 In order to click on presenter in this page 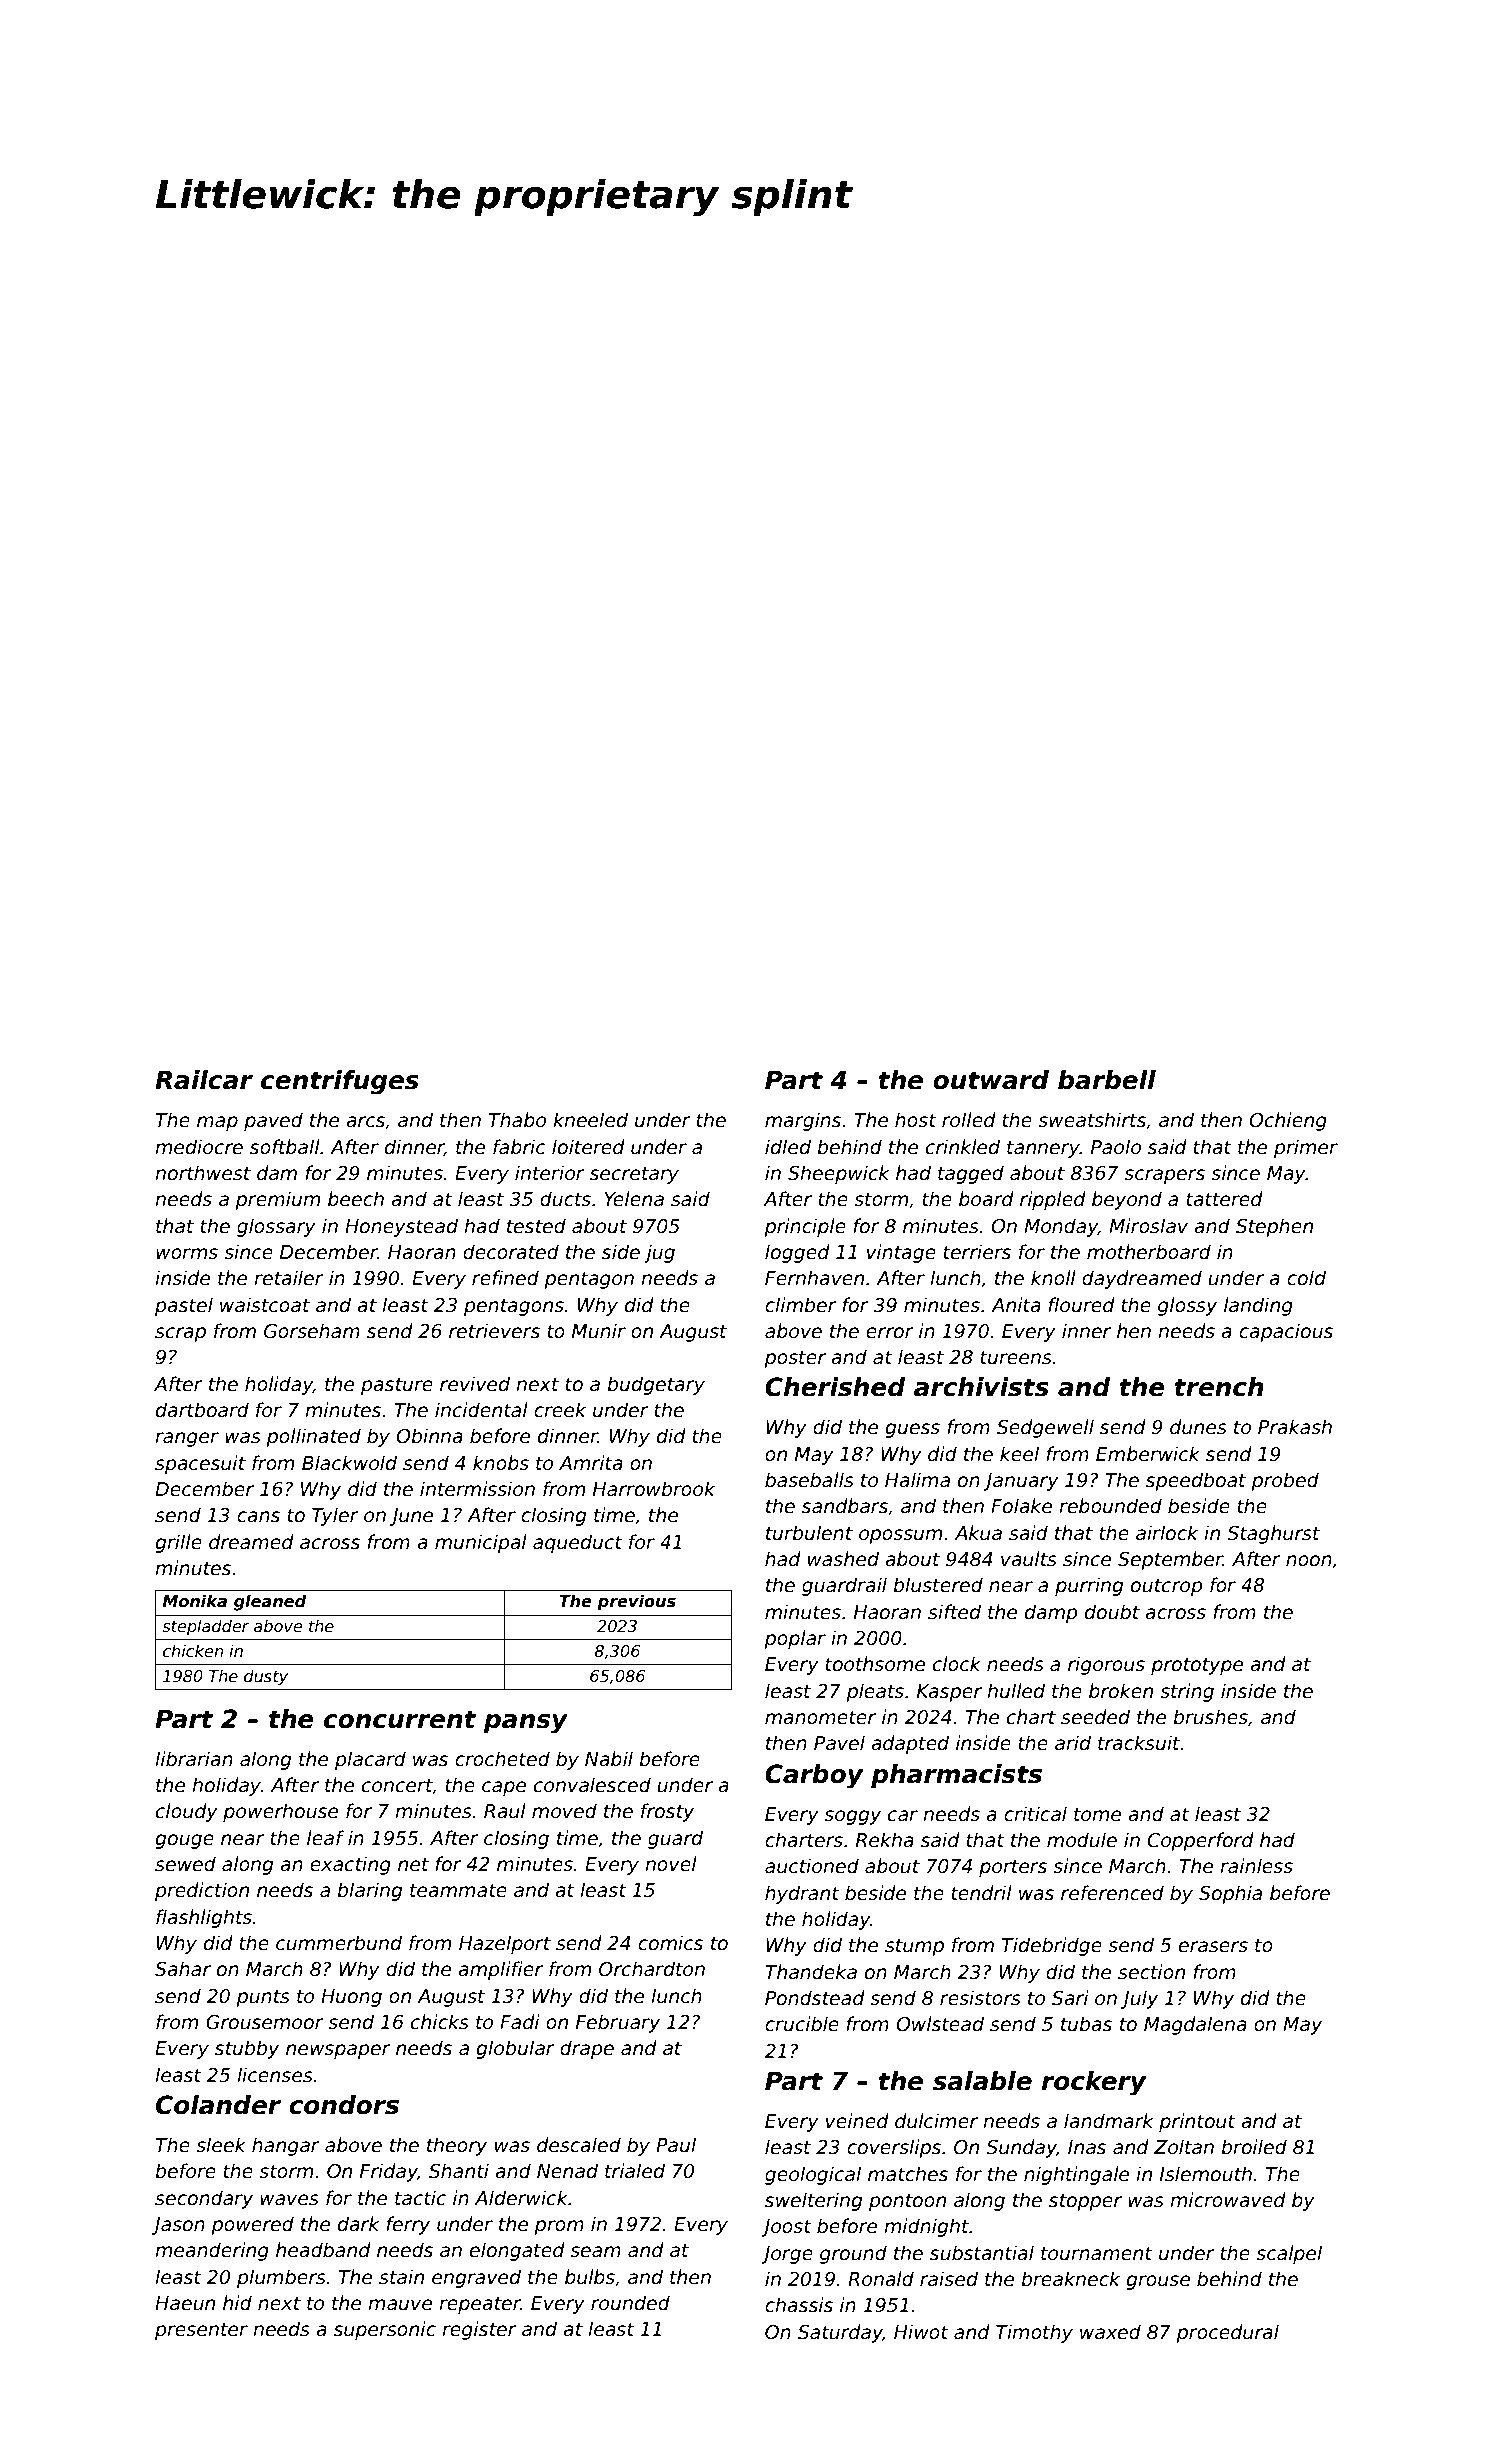, I will do `click(201, 2331)`.
